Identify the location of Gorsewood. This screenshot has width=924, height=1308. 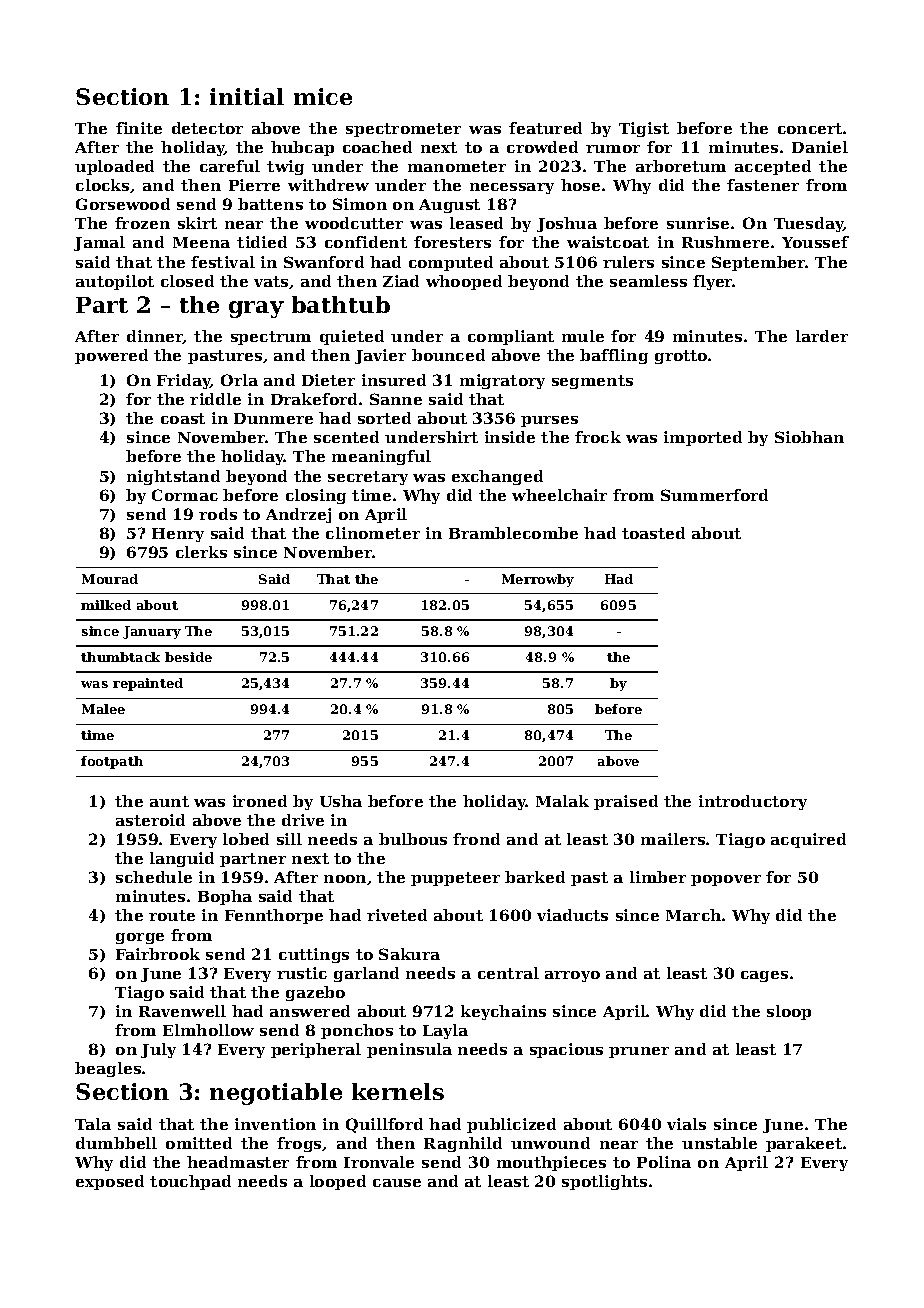
(123, 204).
